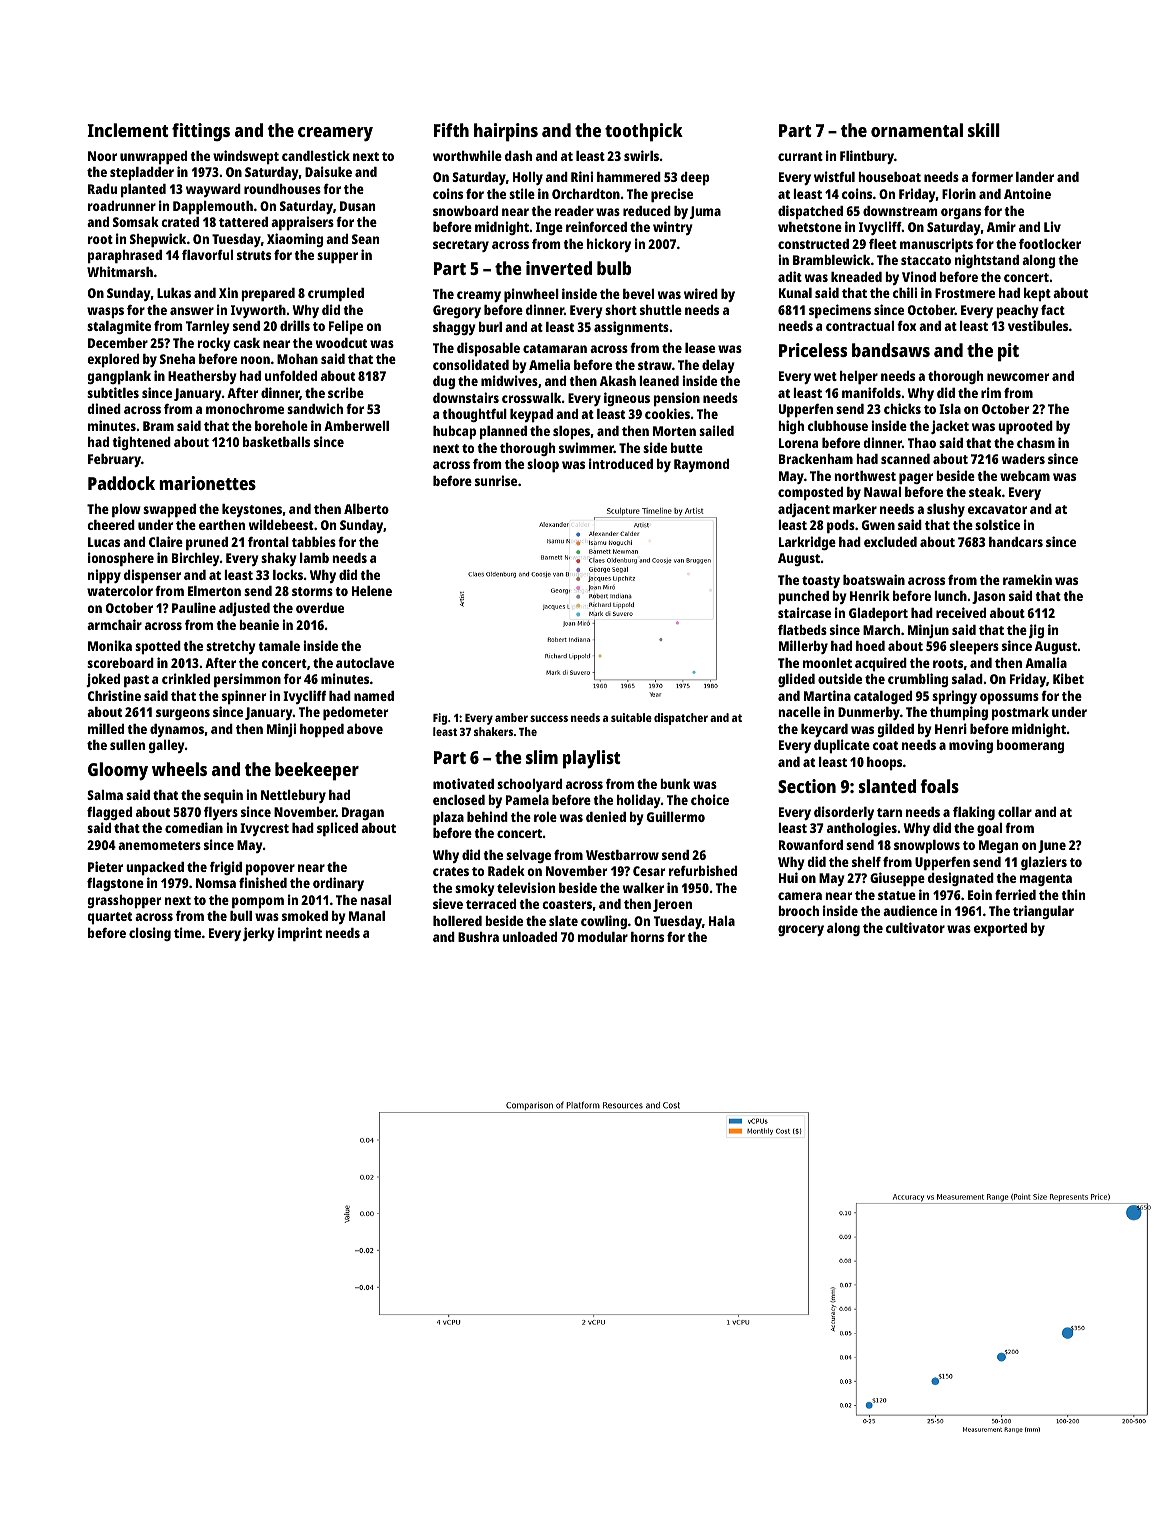 The image size is (1176, 1522). I want to click on Somsak, so click(136, 222).
